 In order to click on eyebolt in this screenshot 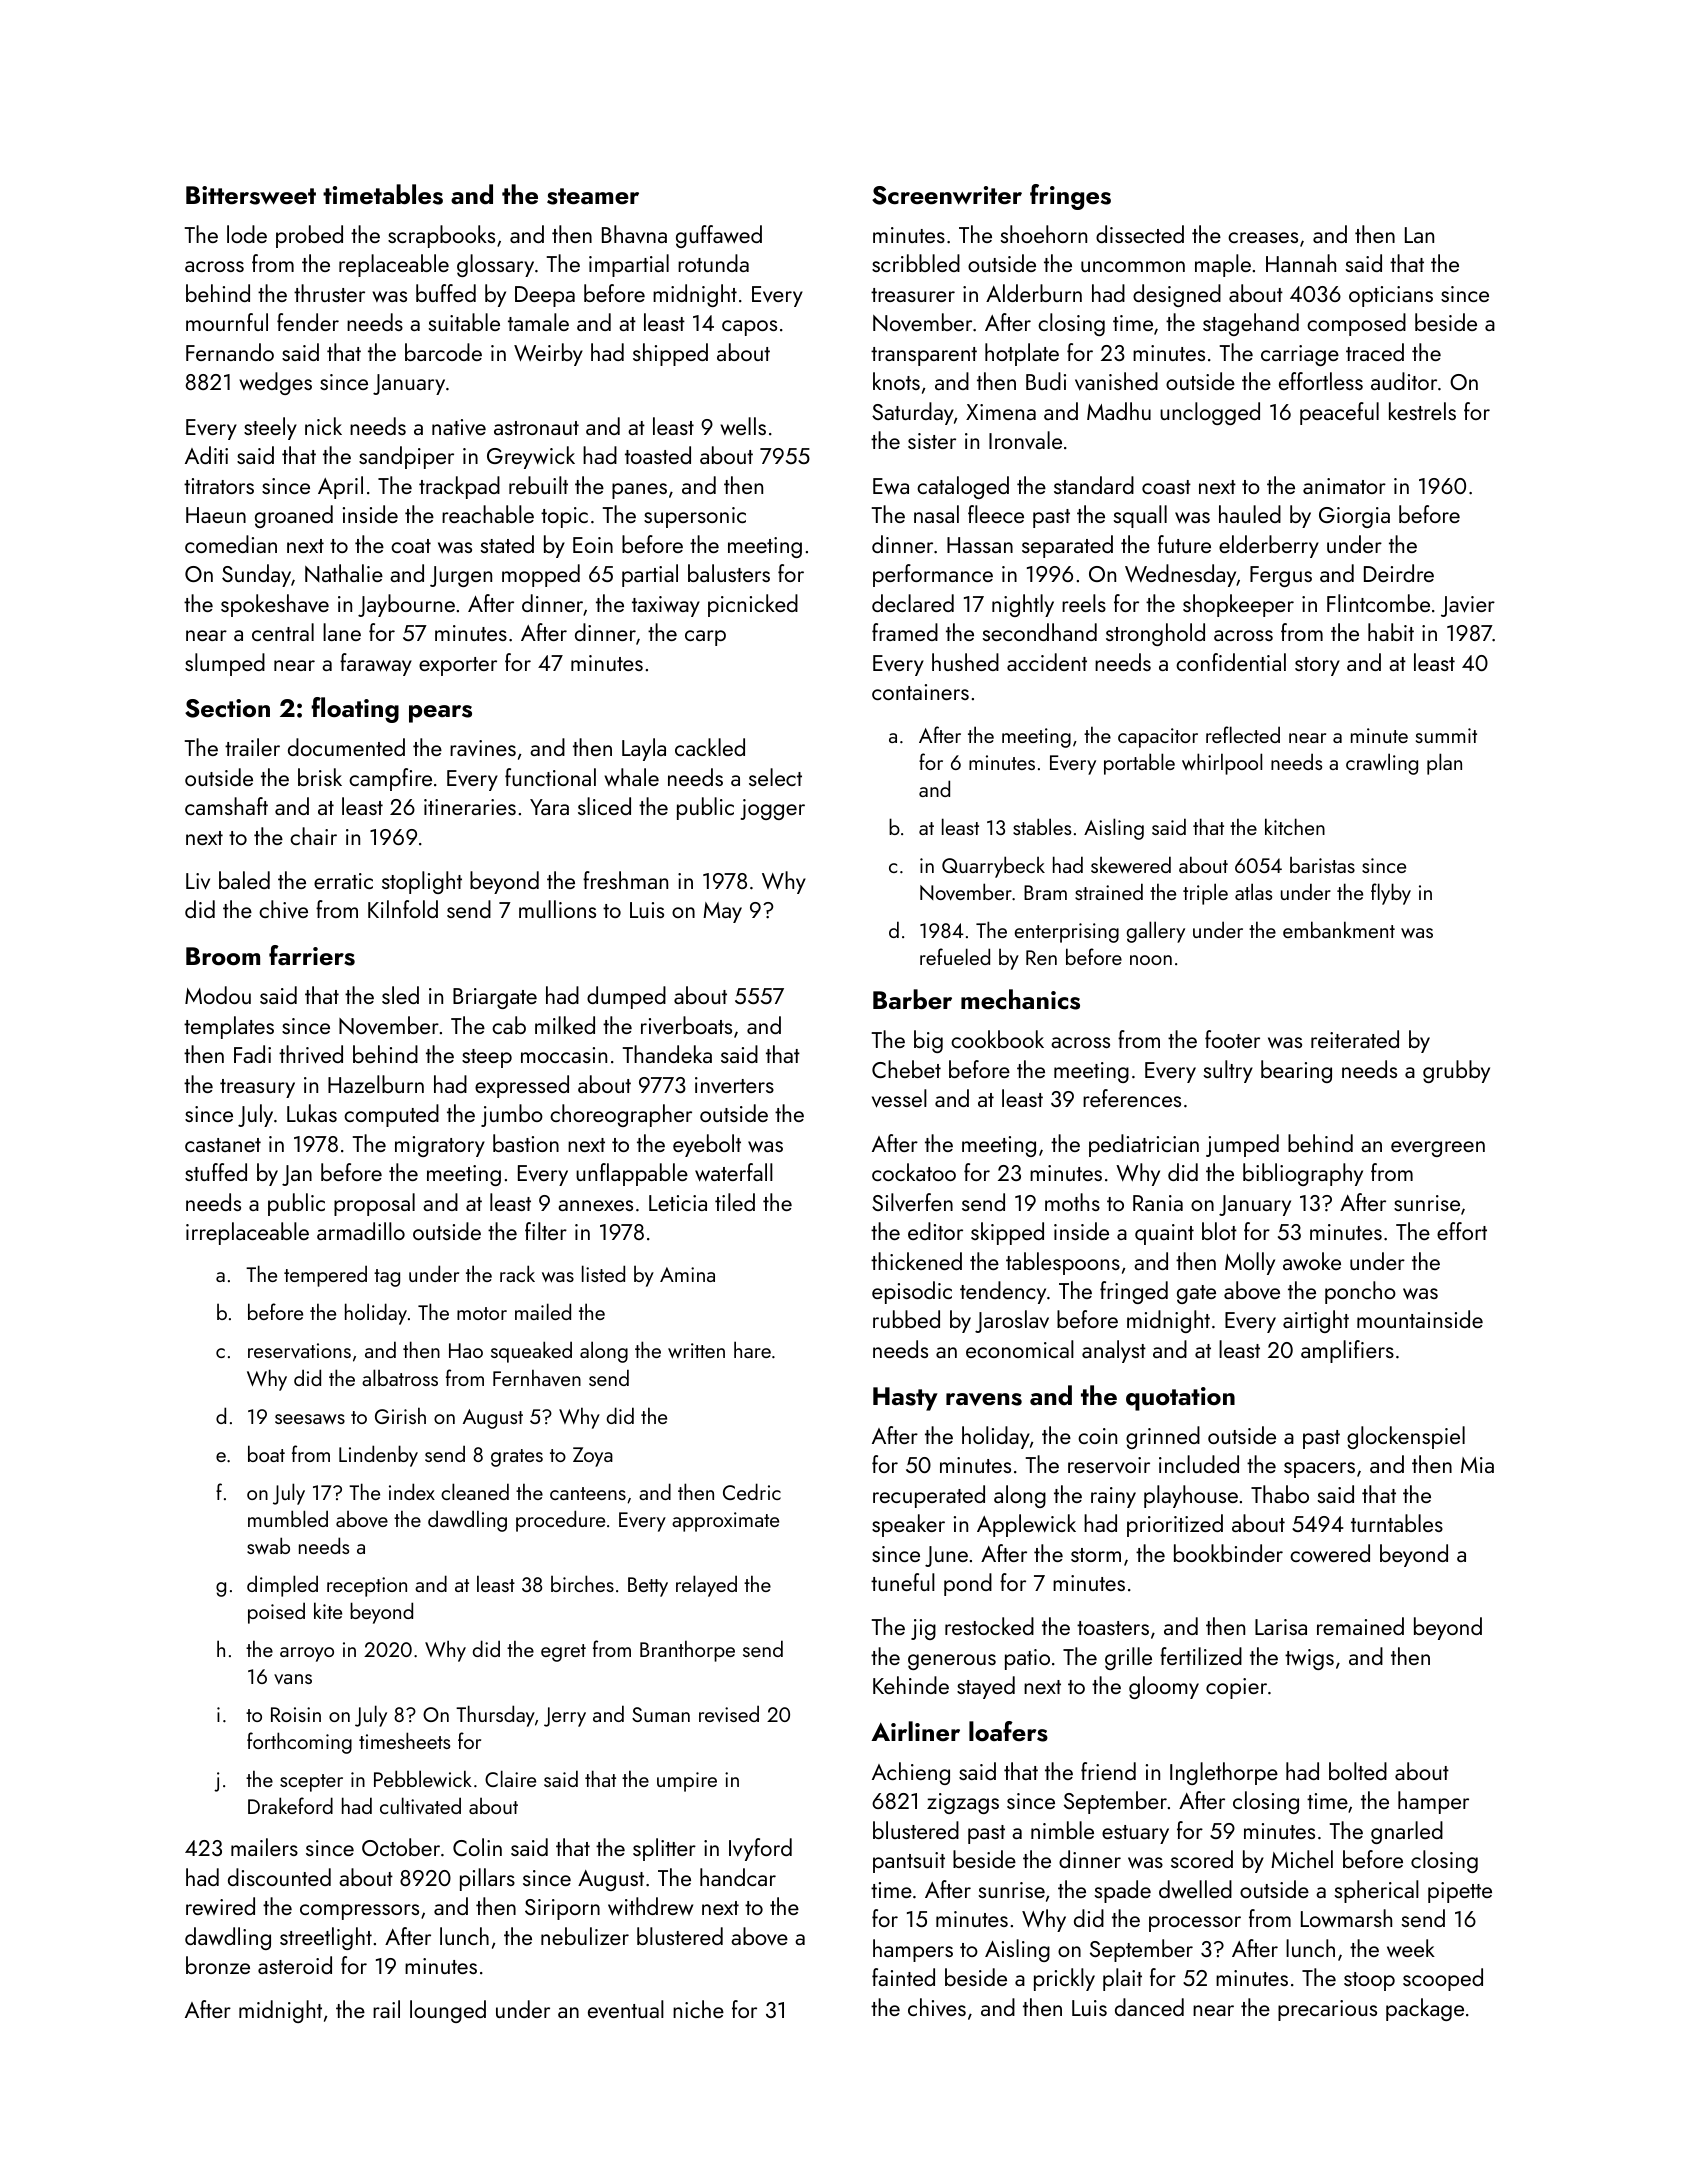, I will do `click(707, 1145)`.
